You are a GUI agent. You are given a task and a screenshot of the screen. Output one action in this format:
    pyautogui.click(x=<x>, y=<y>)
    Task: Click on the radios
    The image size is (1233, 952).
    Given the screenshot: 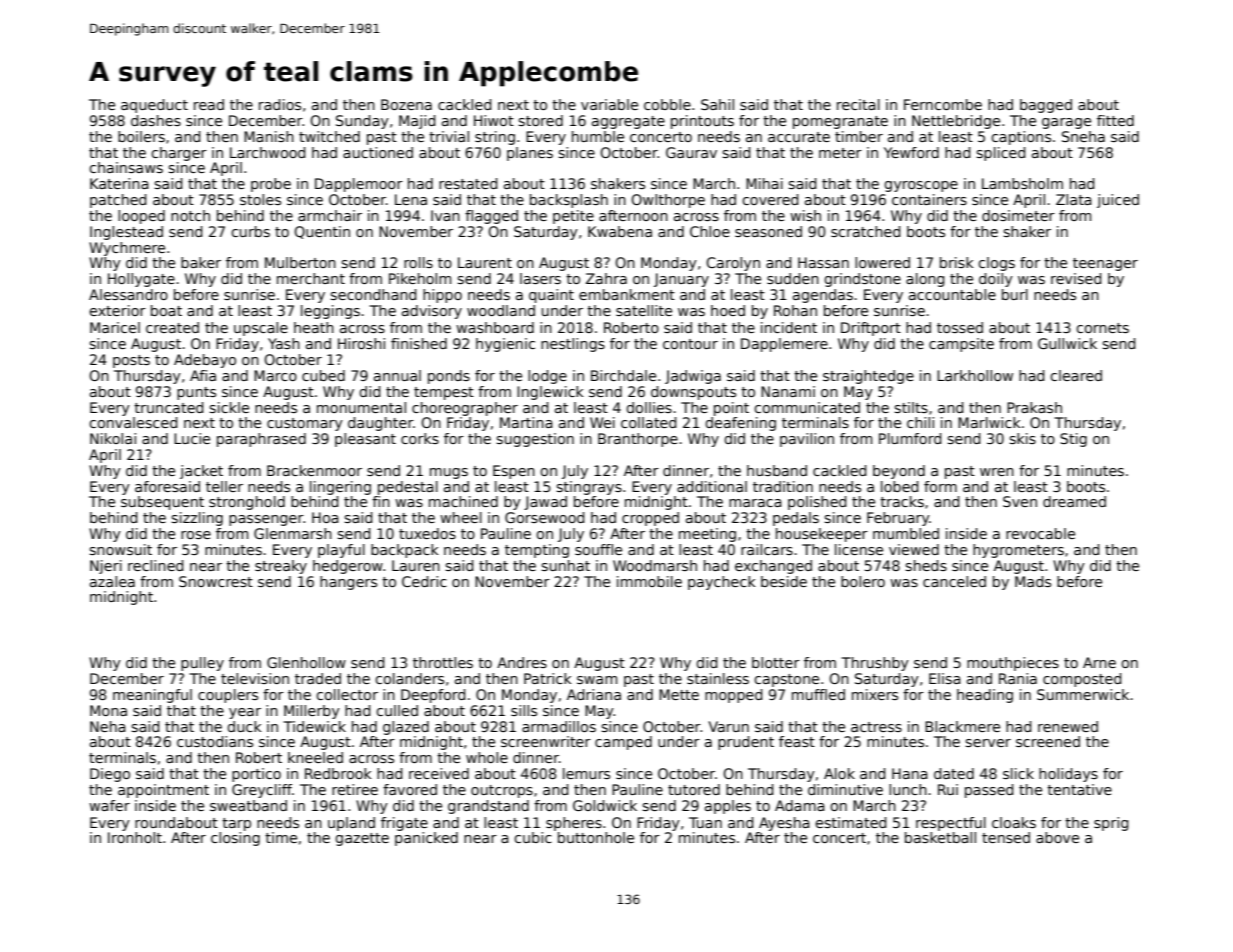 What is the action you would take?
    pyautogui.click(x=280, y=104)
